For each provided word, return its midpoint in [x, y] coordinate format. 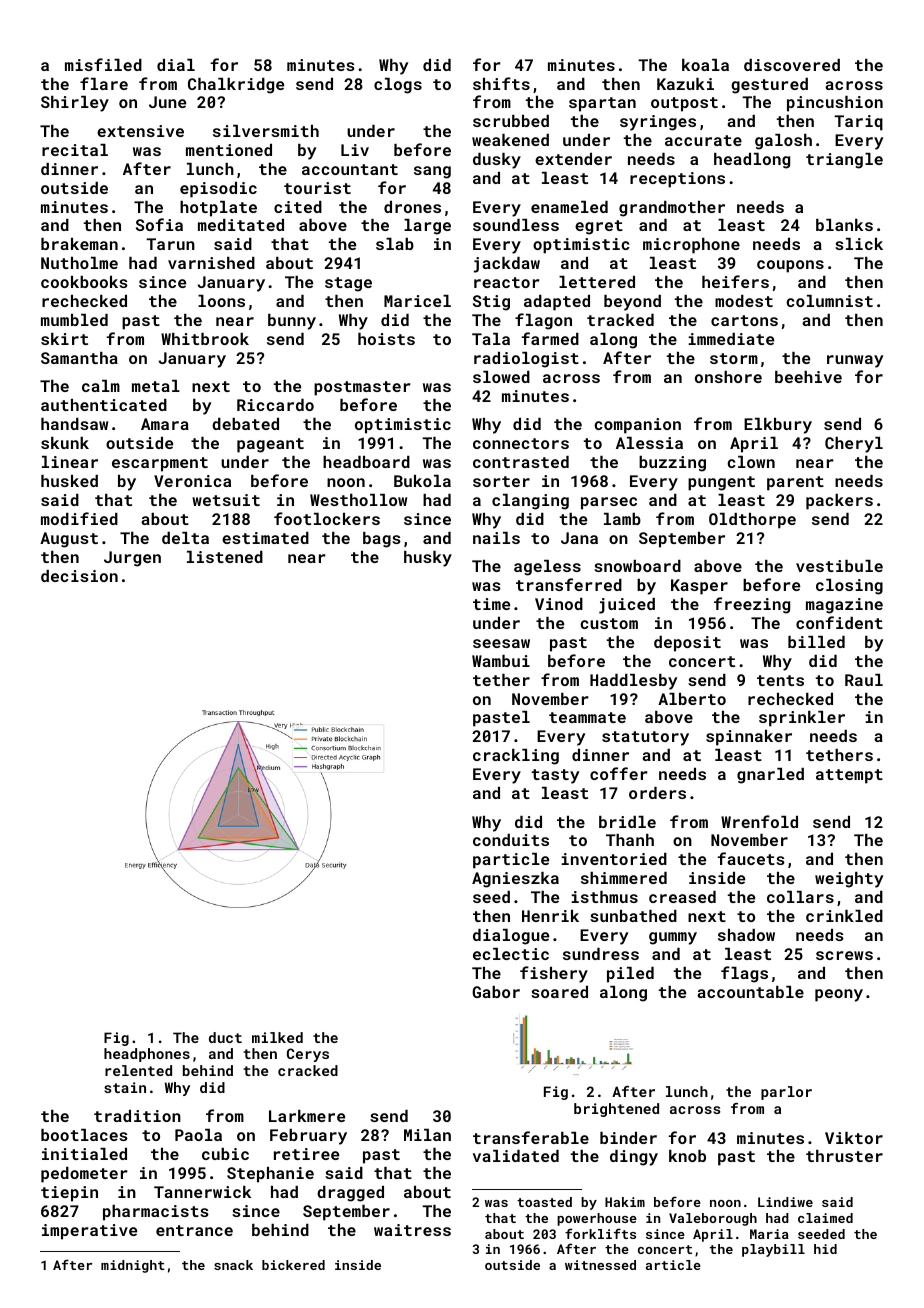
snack [233, 1265]
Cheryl [854, 445]
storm [734, 358]
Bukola [422, 481]
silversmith [266, 131]
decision [79, 576]
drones [412, 207]
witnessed [600, 1265]
